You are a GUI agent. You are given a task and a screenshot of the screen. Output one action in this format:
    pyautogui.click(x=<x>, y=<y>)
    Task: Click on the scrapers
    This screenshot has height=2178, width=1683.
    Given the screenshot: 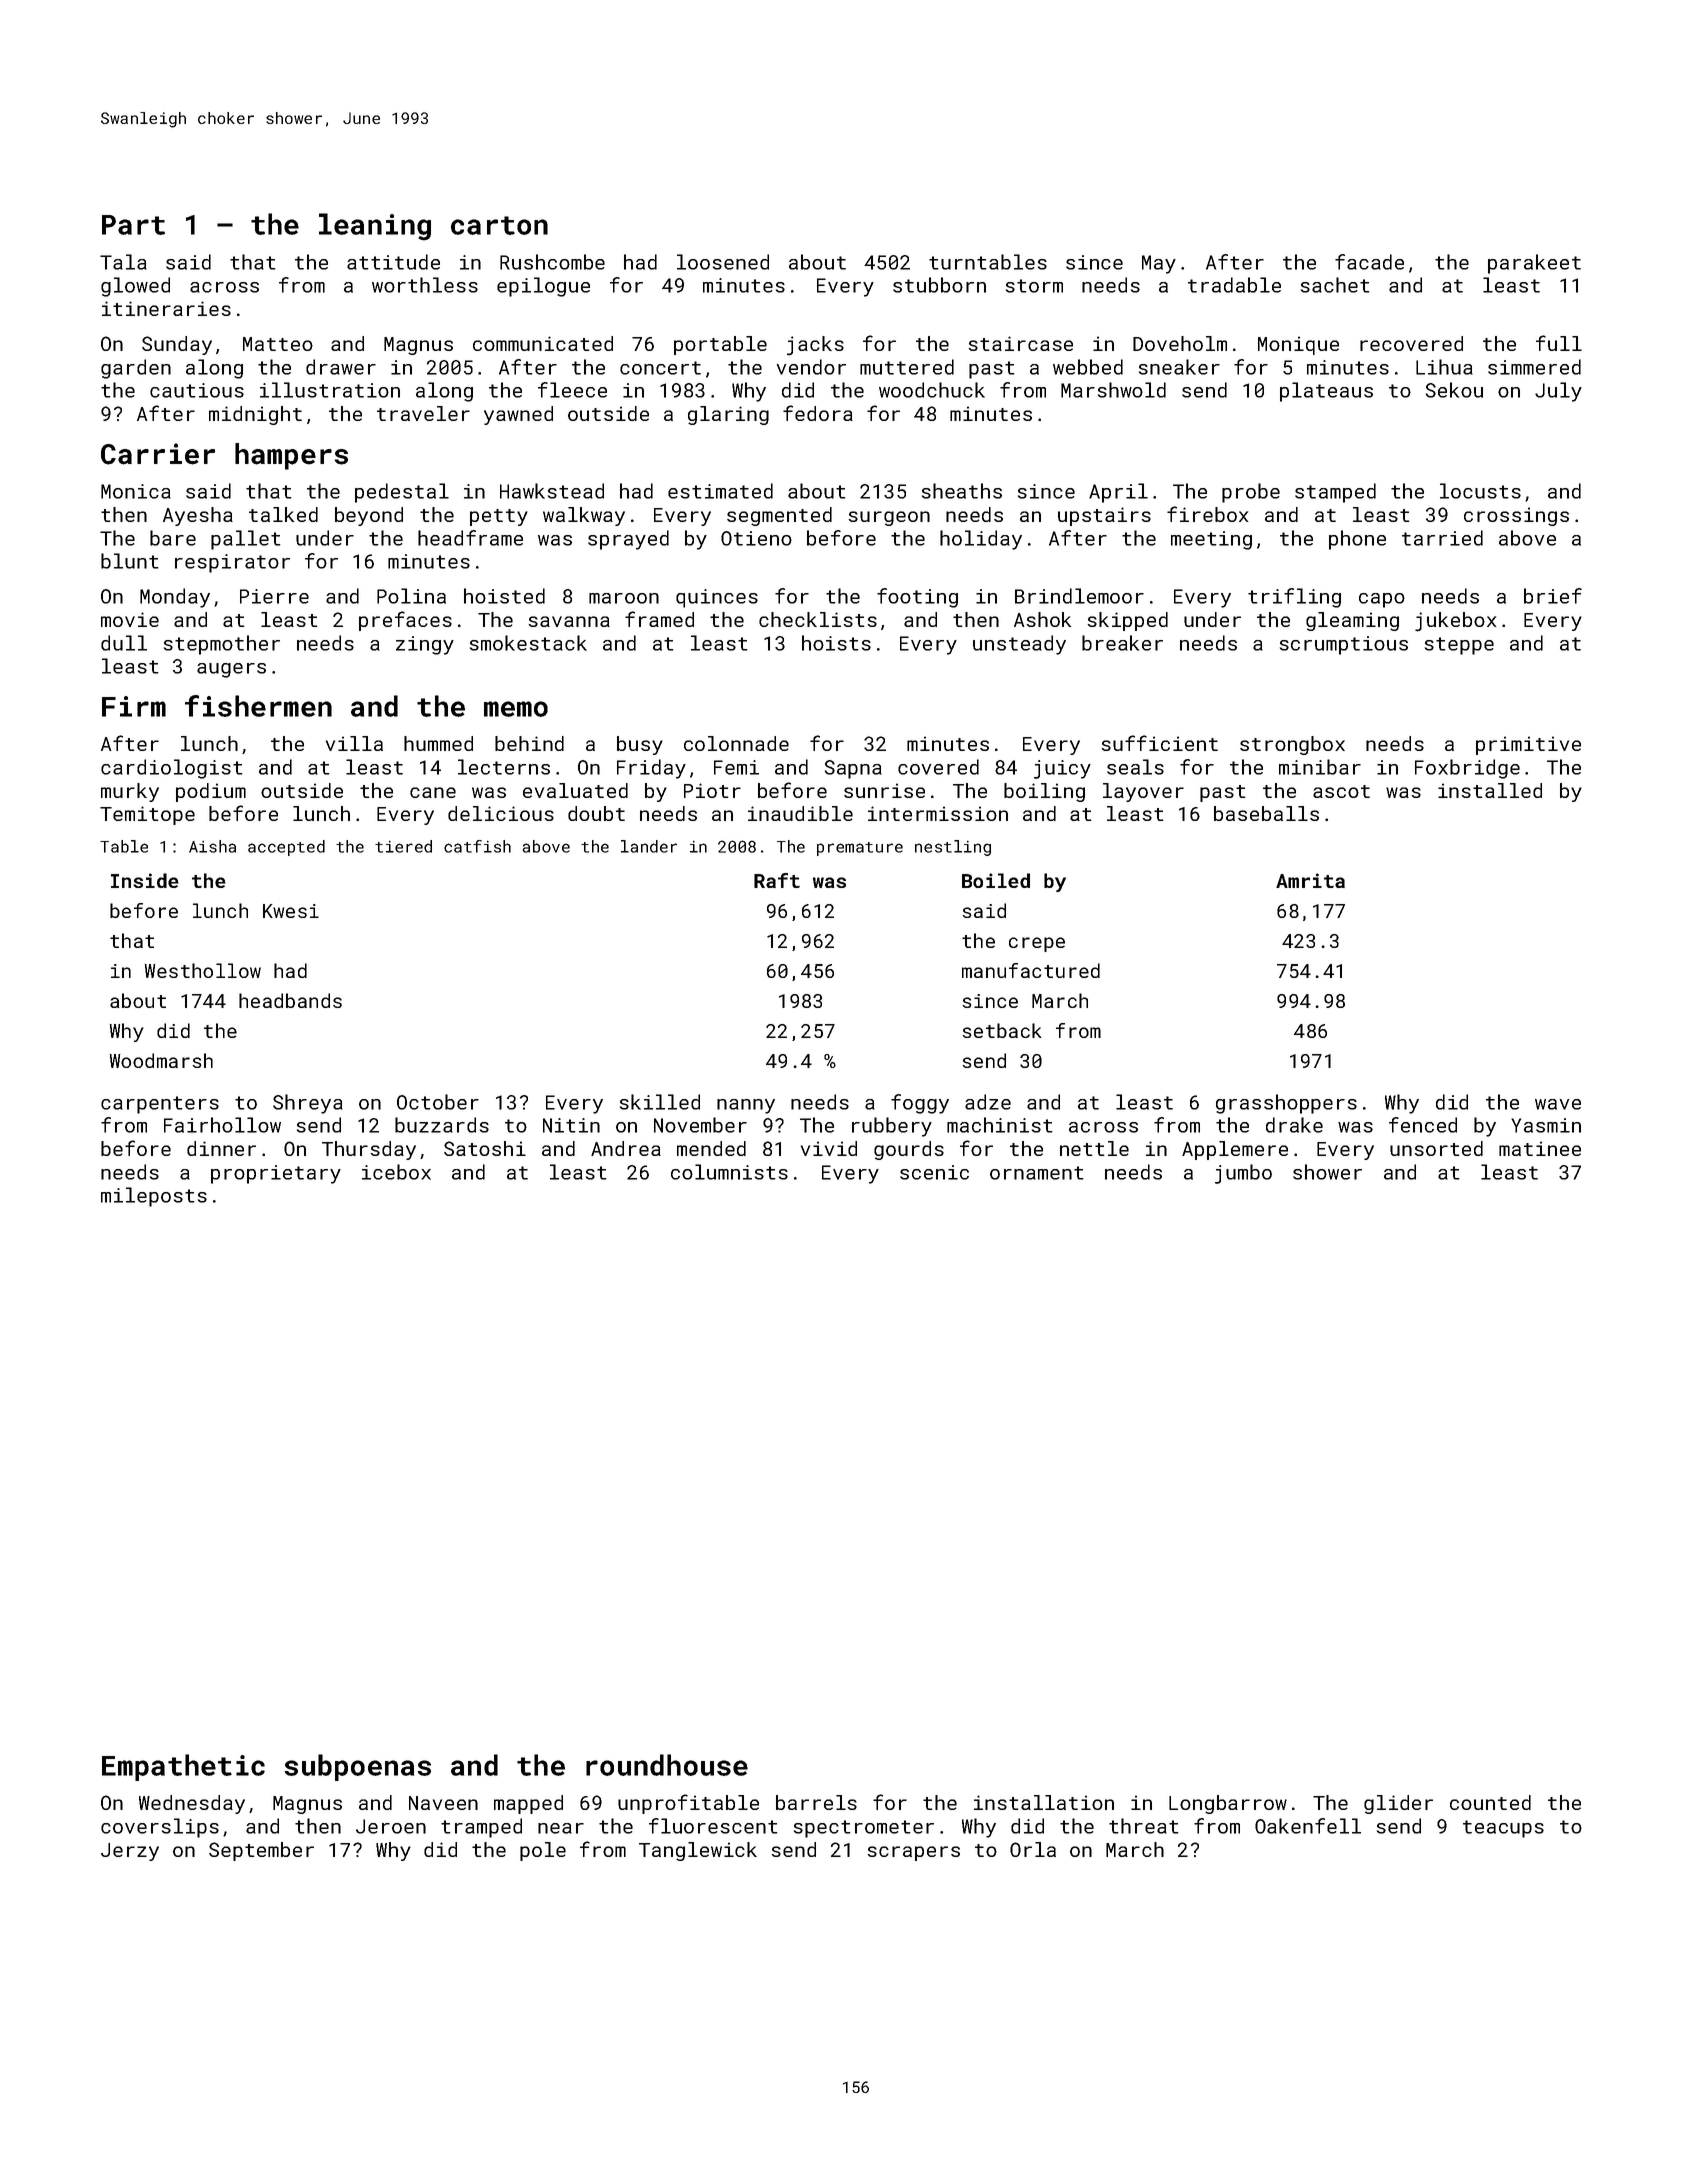 What is the action you would take?
    pyautogui.click(x=914, y=1853)
